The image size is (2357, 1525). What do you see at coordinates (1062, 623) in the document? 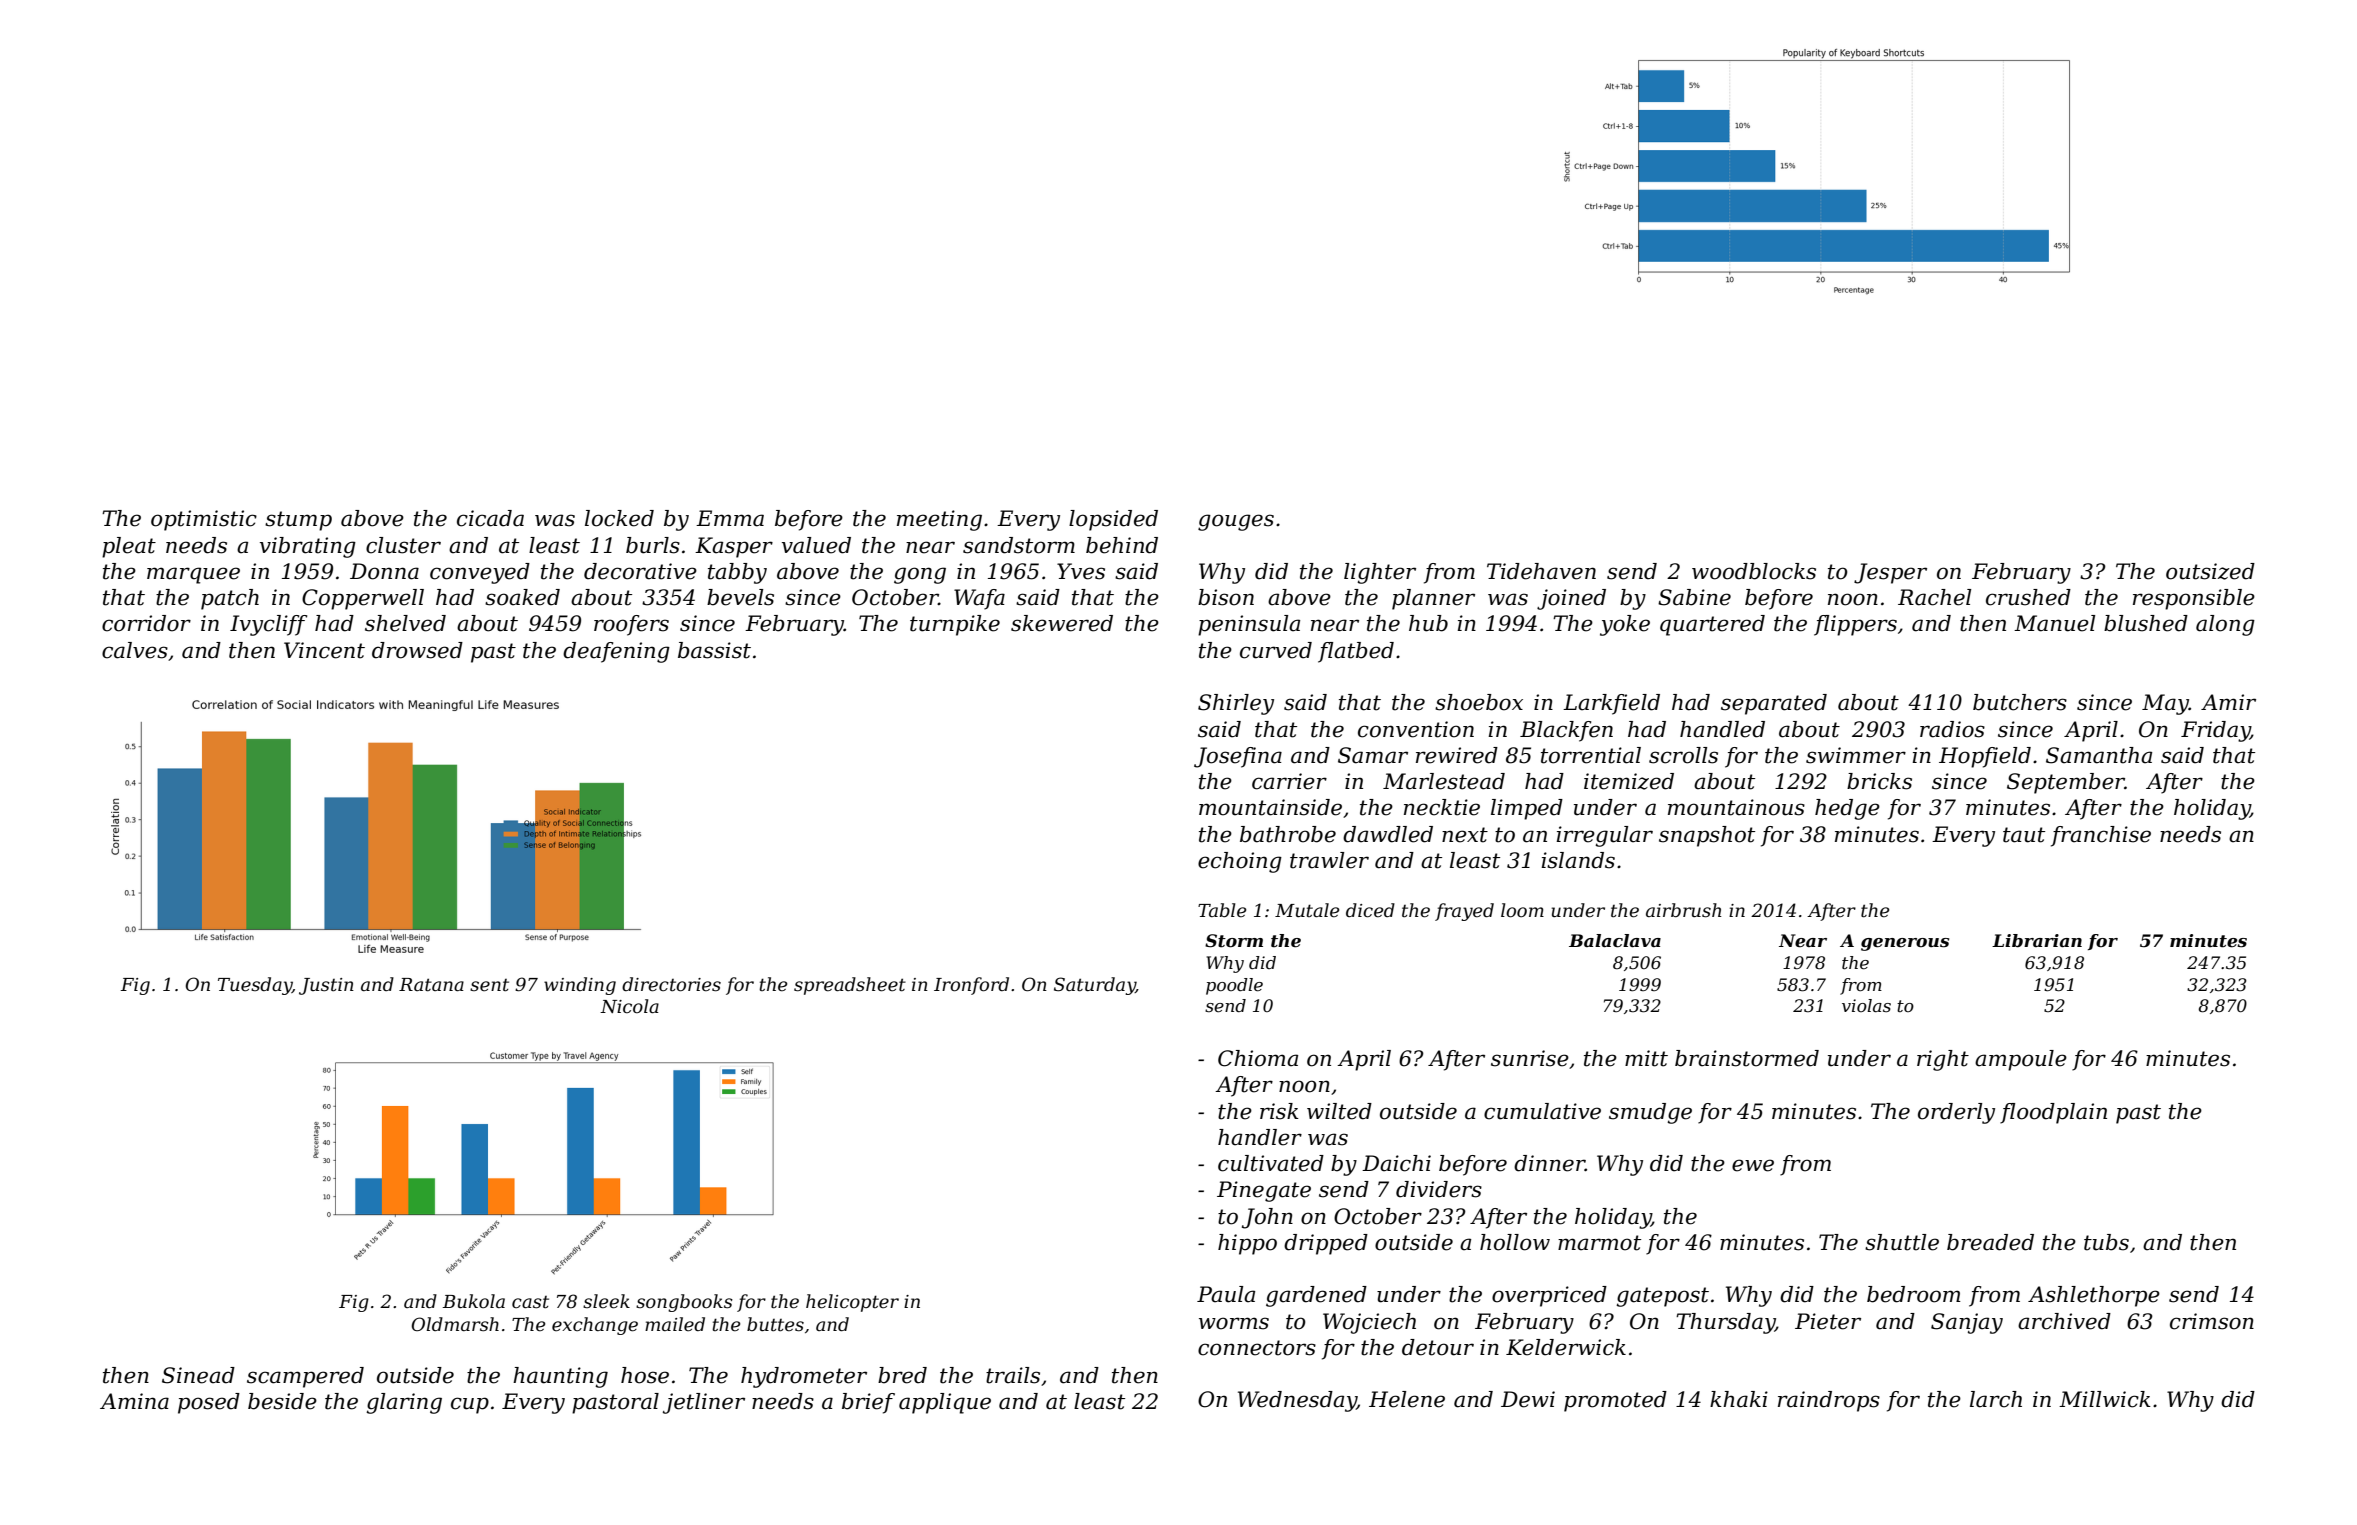
I see `skewered` at bounding box center [1062, 623].
